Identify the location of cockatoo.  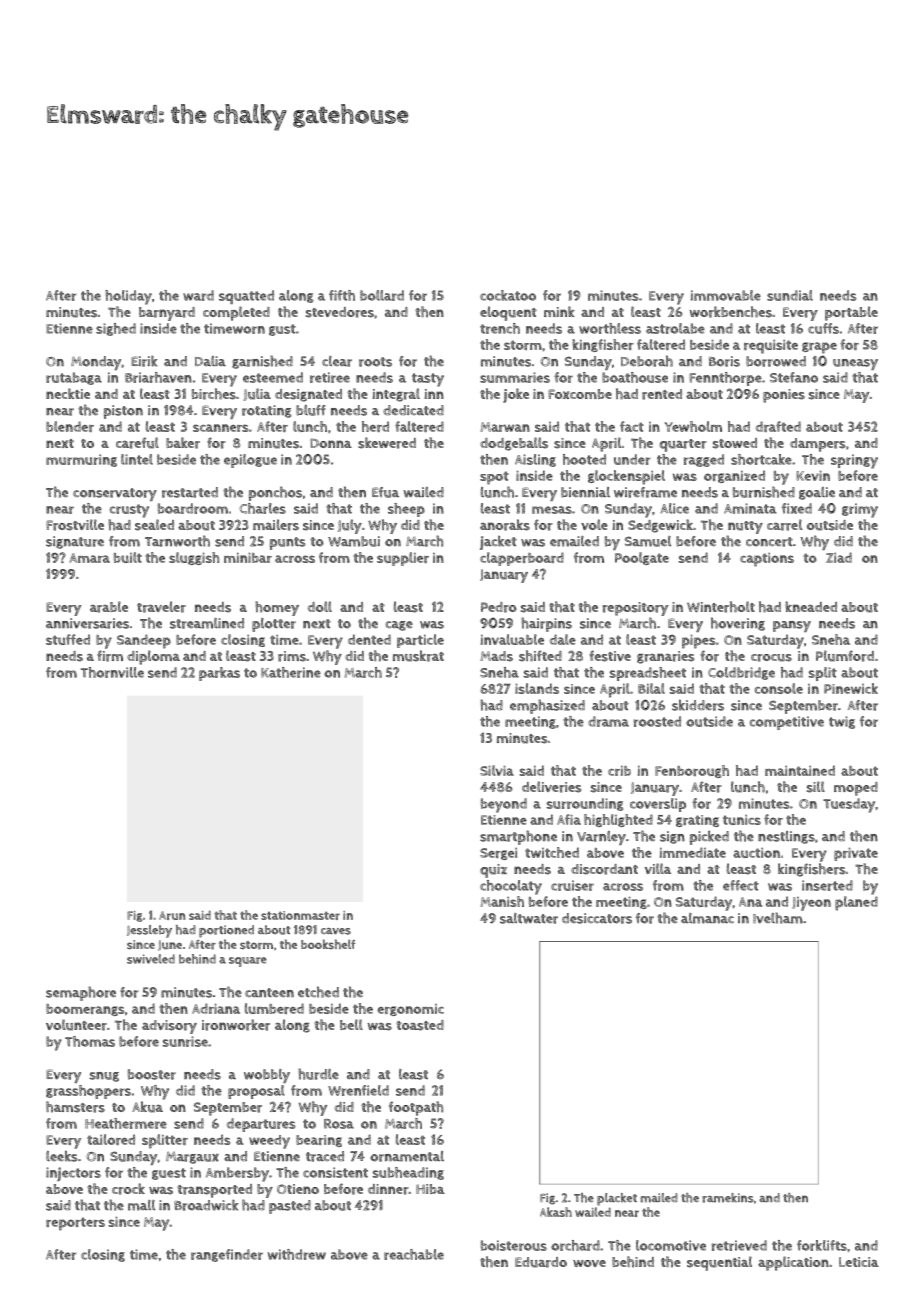
(508, 295).
